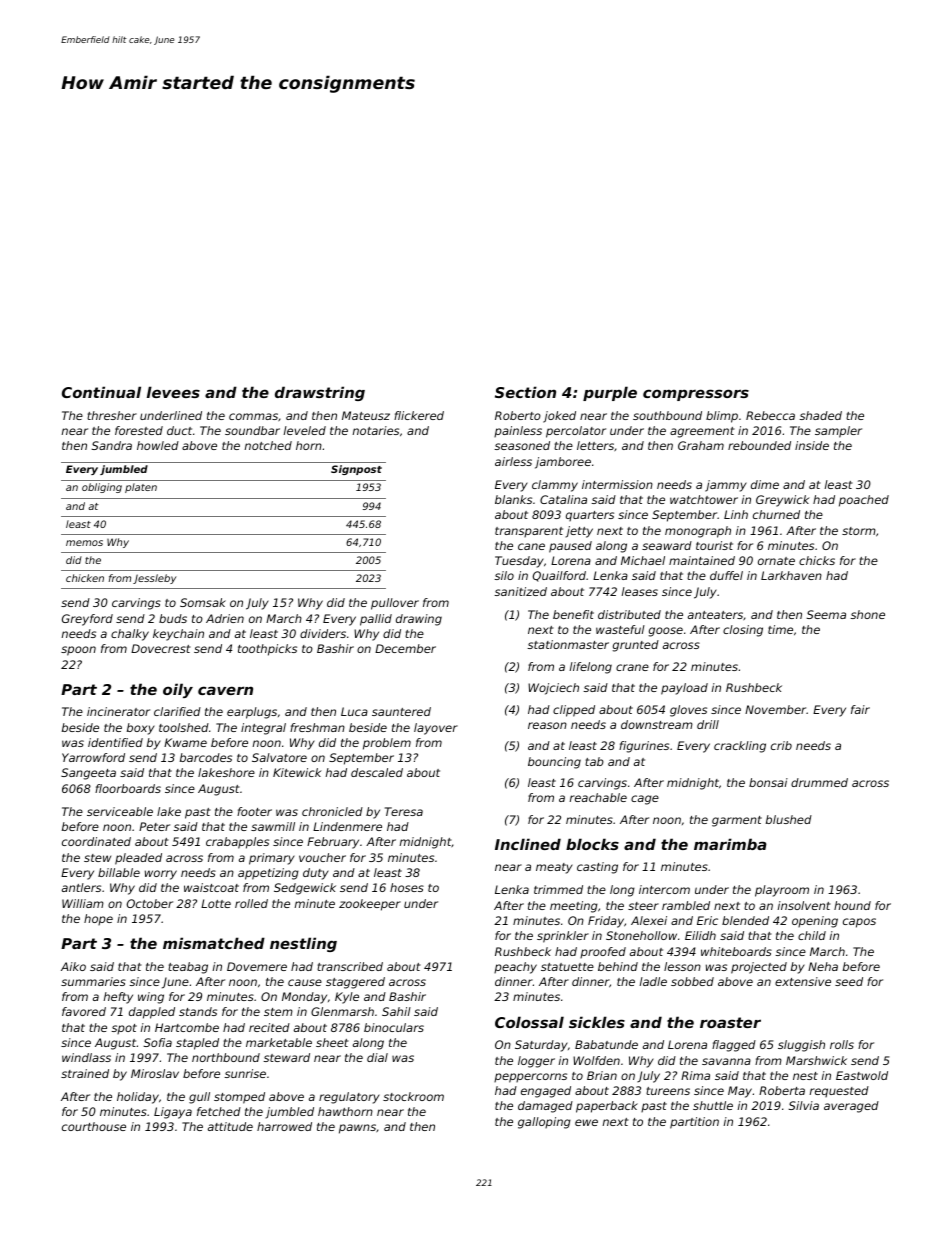  I want to click on pullover, so click(395, 604).
